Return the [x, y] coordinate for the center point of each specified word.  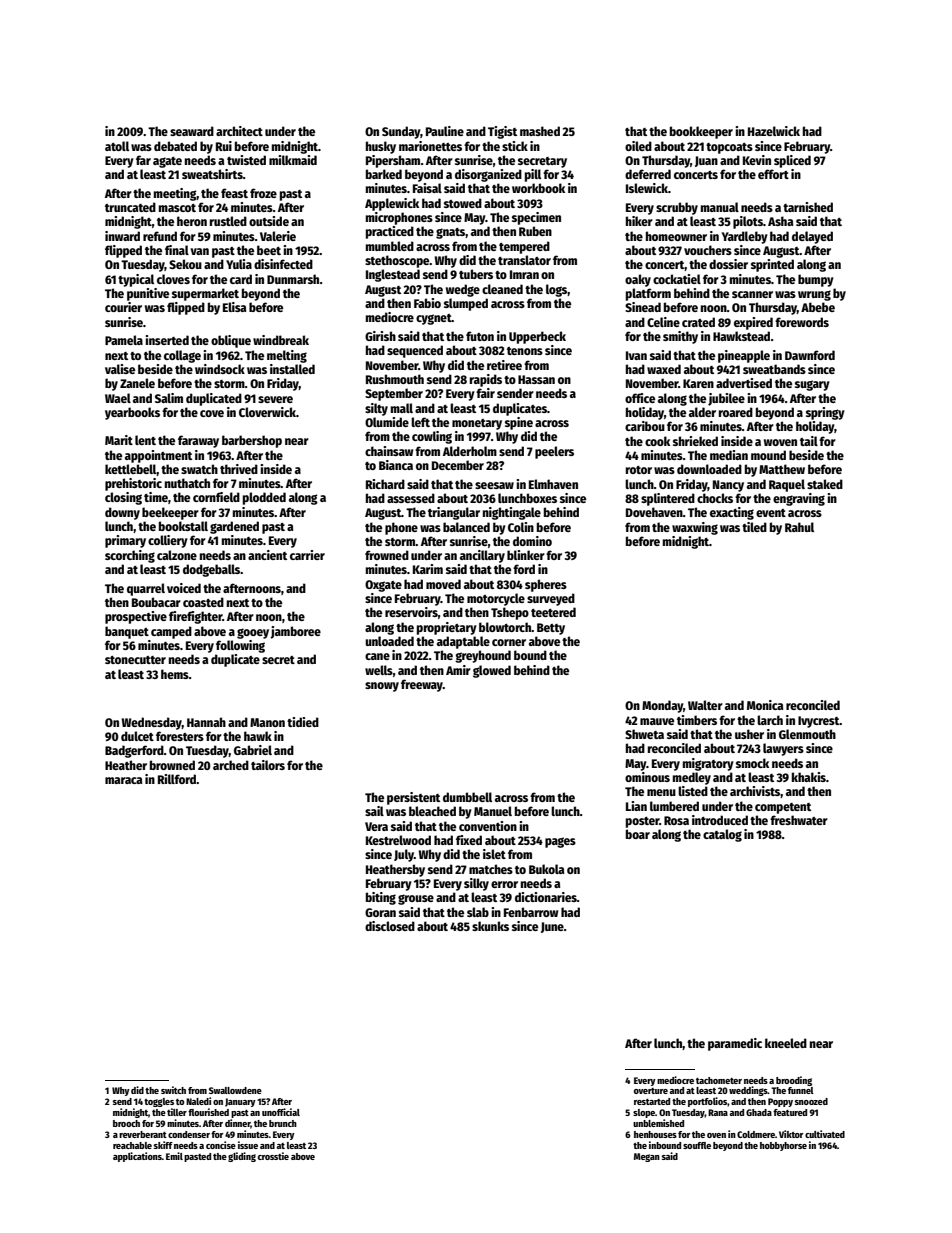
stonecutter [135, 660]
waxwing [695, 528]
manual [720, 207]
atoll [117, 146]
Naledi [198, 1101]
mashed [540, 131]
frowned [387, 555]
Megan [647, 1157]
